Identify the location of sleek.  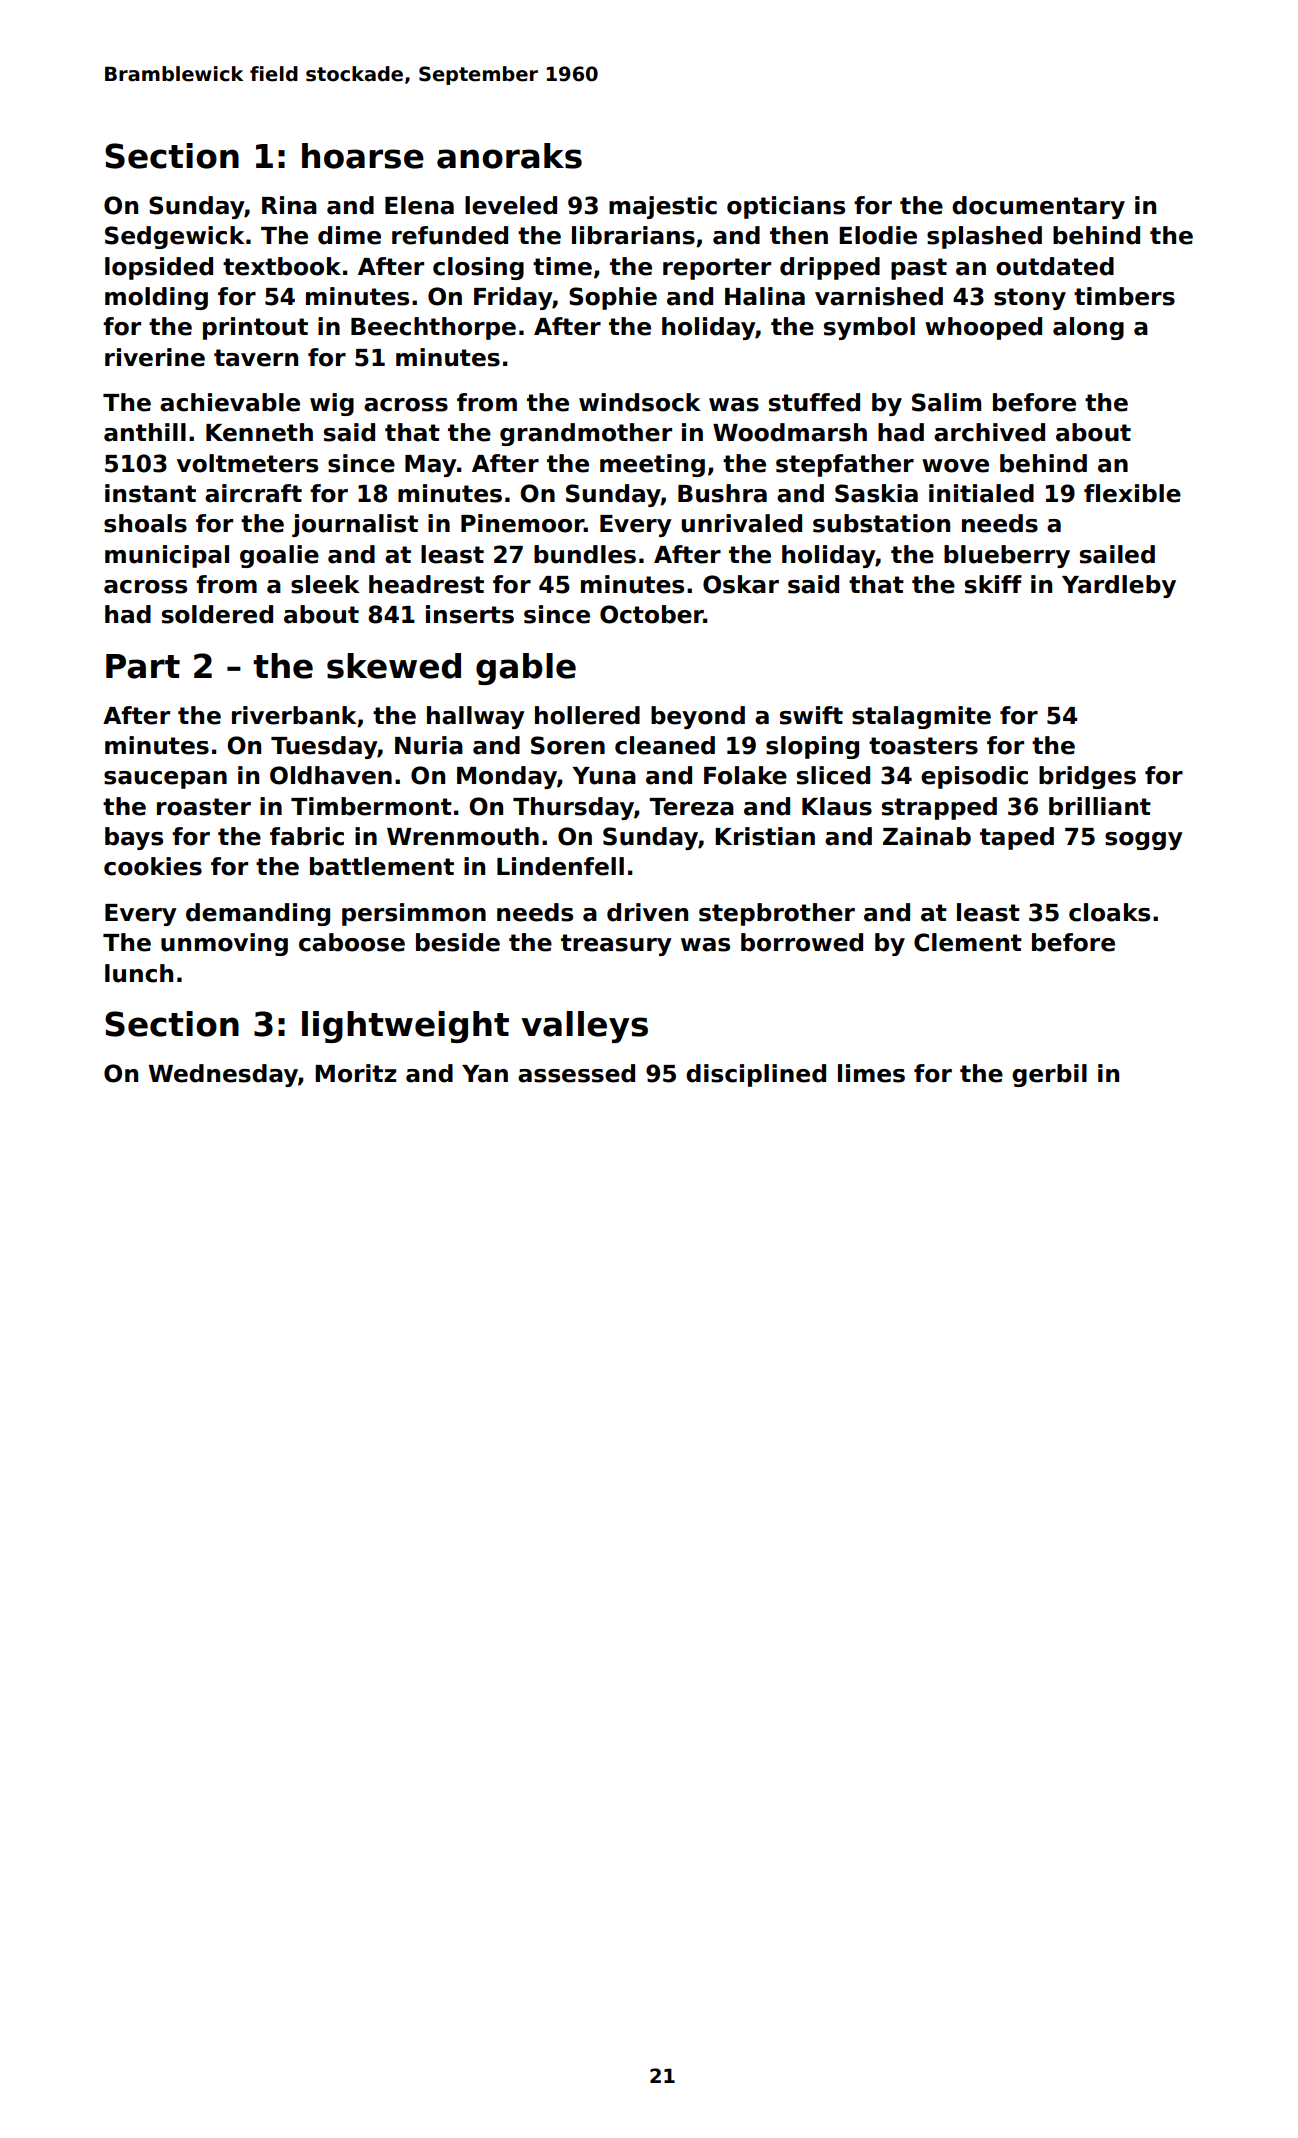
(325, 584).
